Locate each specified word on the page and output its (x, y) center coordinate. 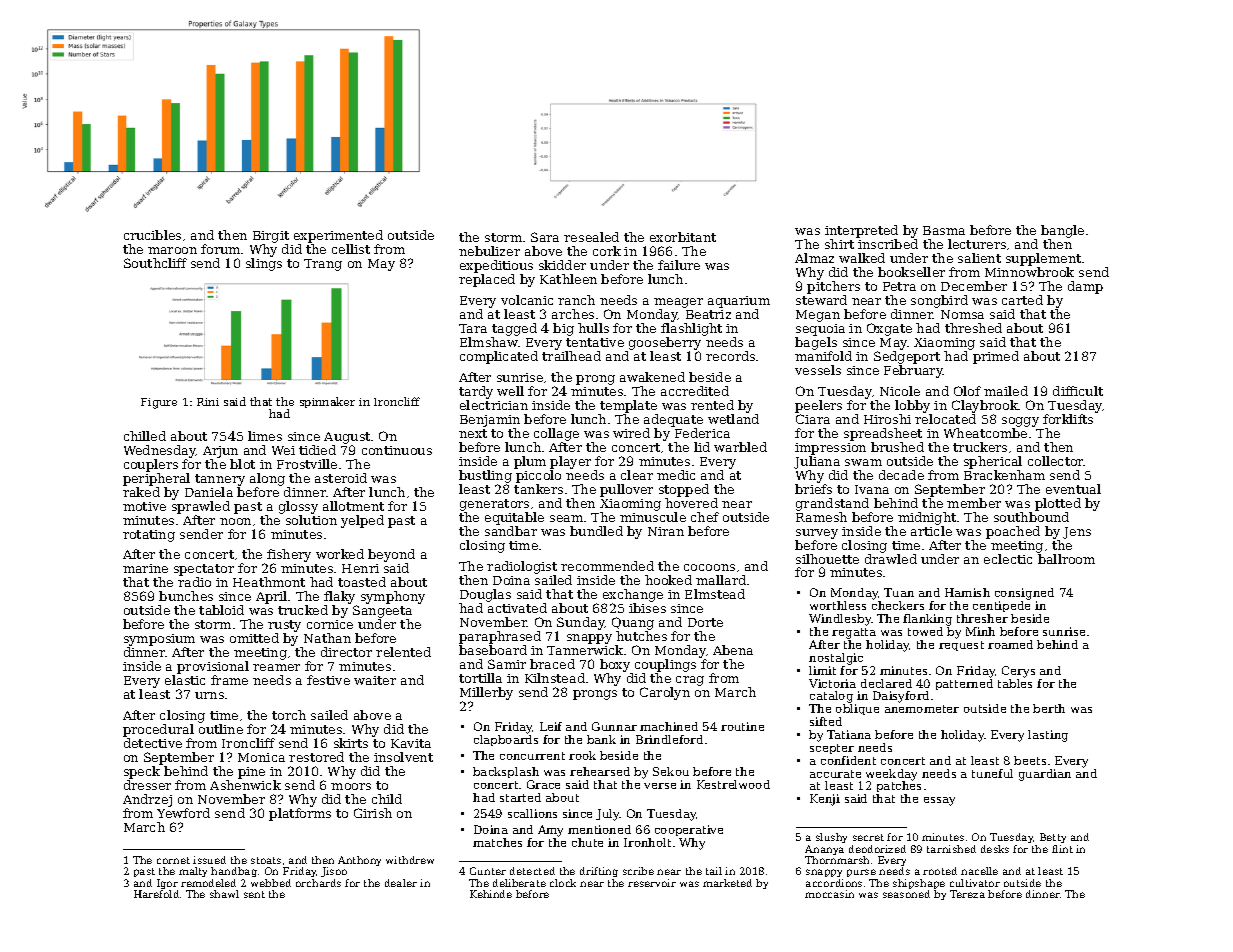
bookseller (911, 272)
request (961, 646)
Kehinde (491, 894)
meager (678, 303)
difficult (1078, 391)
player (570, 462)
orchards (318, 883)
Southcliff (155, 263)
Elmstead (715, 594)
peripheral (156, 479)
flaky (339, 597)
